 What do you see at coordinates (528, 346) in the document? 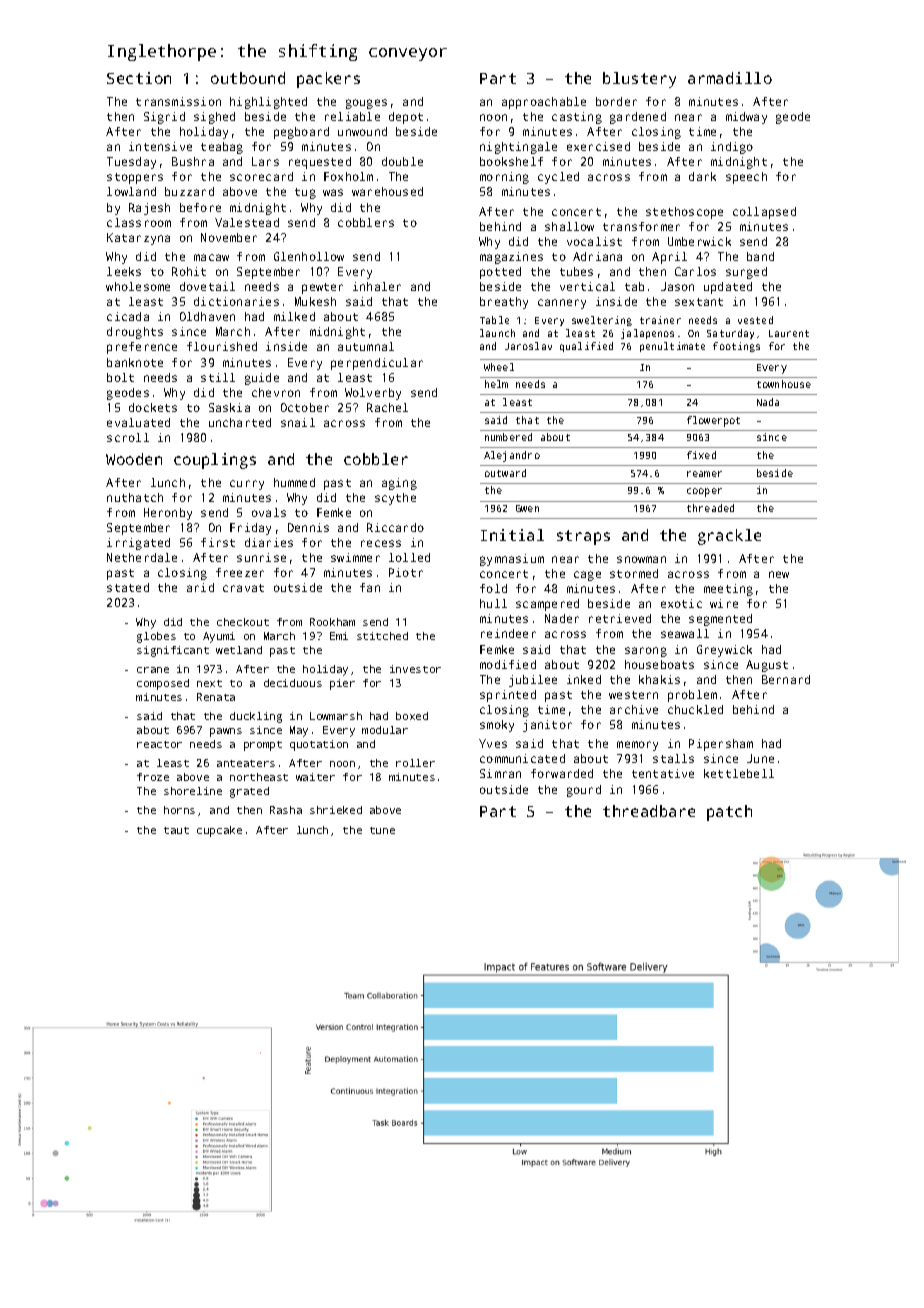
I see `Jaroslav` at bounding box center [528, 346].
